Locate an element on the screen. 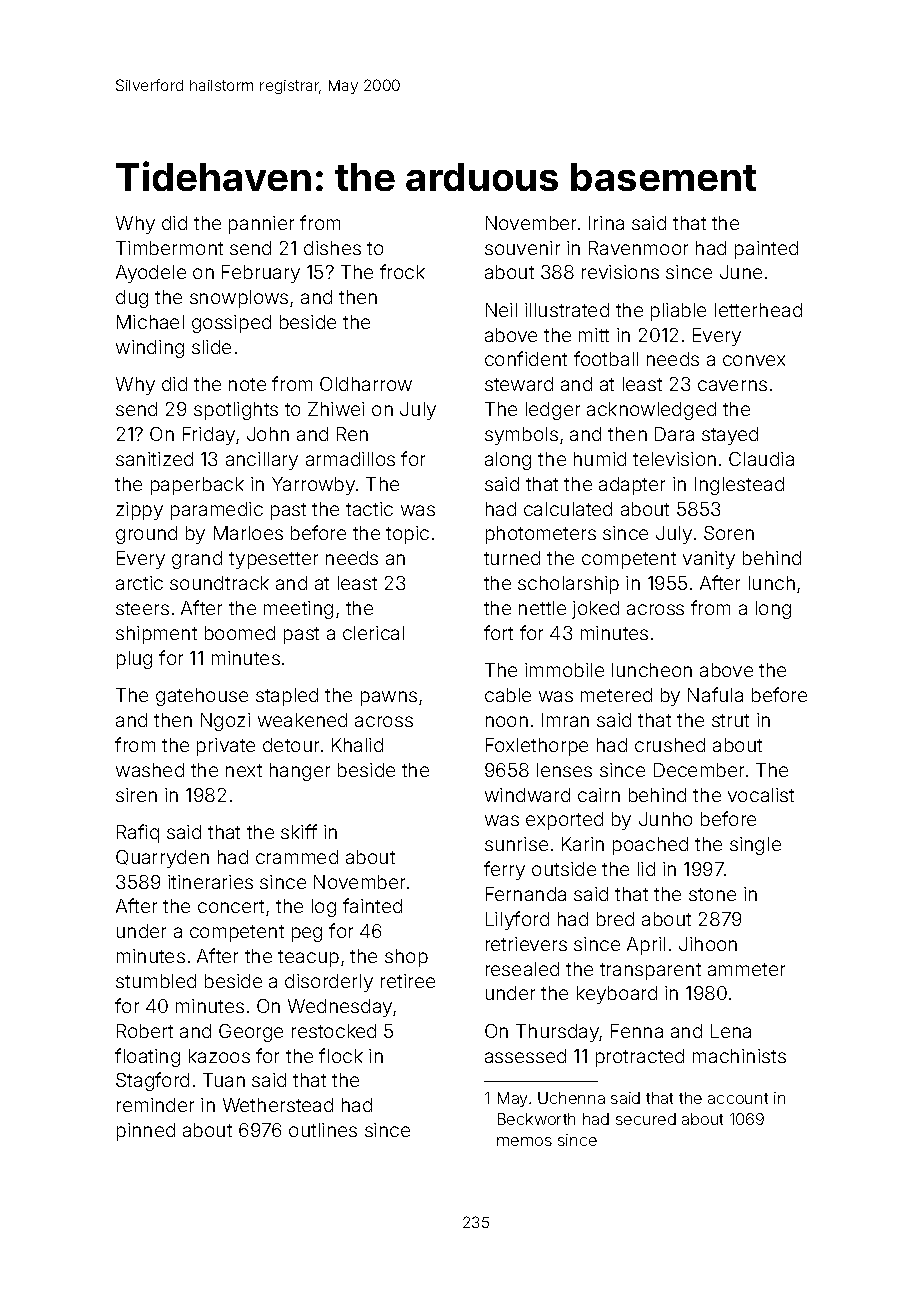  pinned is located at coordinates (146, 1132).
